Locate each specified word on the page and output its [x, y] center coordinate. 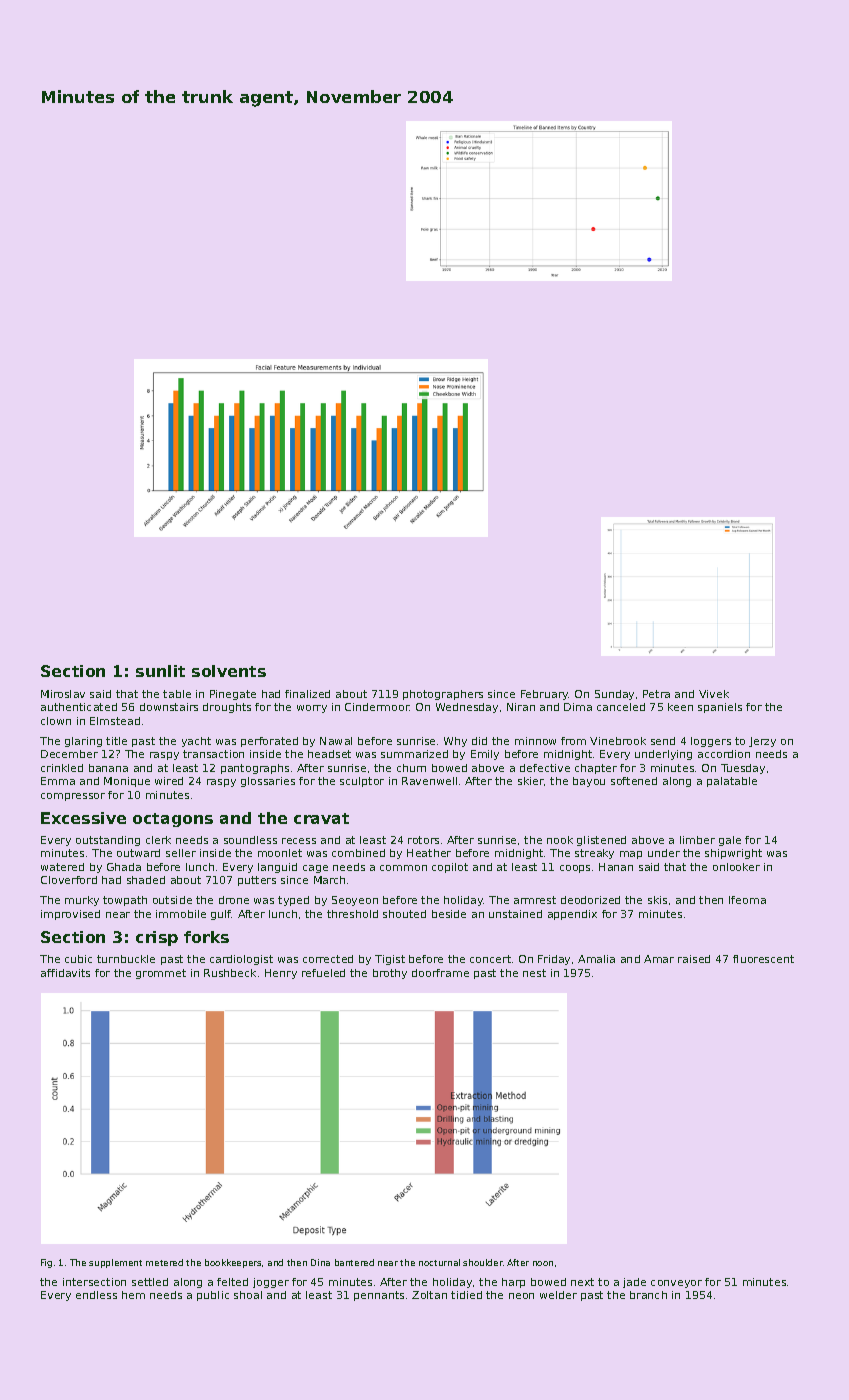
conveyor [676, 1284]
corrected [328, 959]
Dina [320, 1262]
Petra [656, 694]
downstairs [169, 707]
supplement [115, 1263]
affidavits [65, 973]
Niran [521, 707]
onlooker [736, 867]
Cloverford [69, 880]
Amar [659, 959]
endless [96, 1295]
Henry [281, 974]
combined [358, 853]
